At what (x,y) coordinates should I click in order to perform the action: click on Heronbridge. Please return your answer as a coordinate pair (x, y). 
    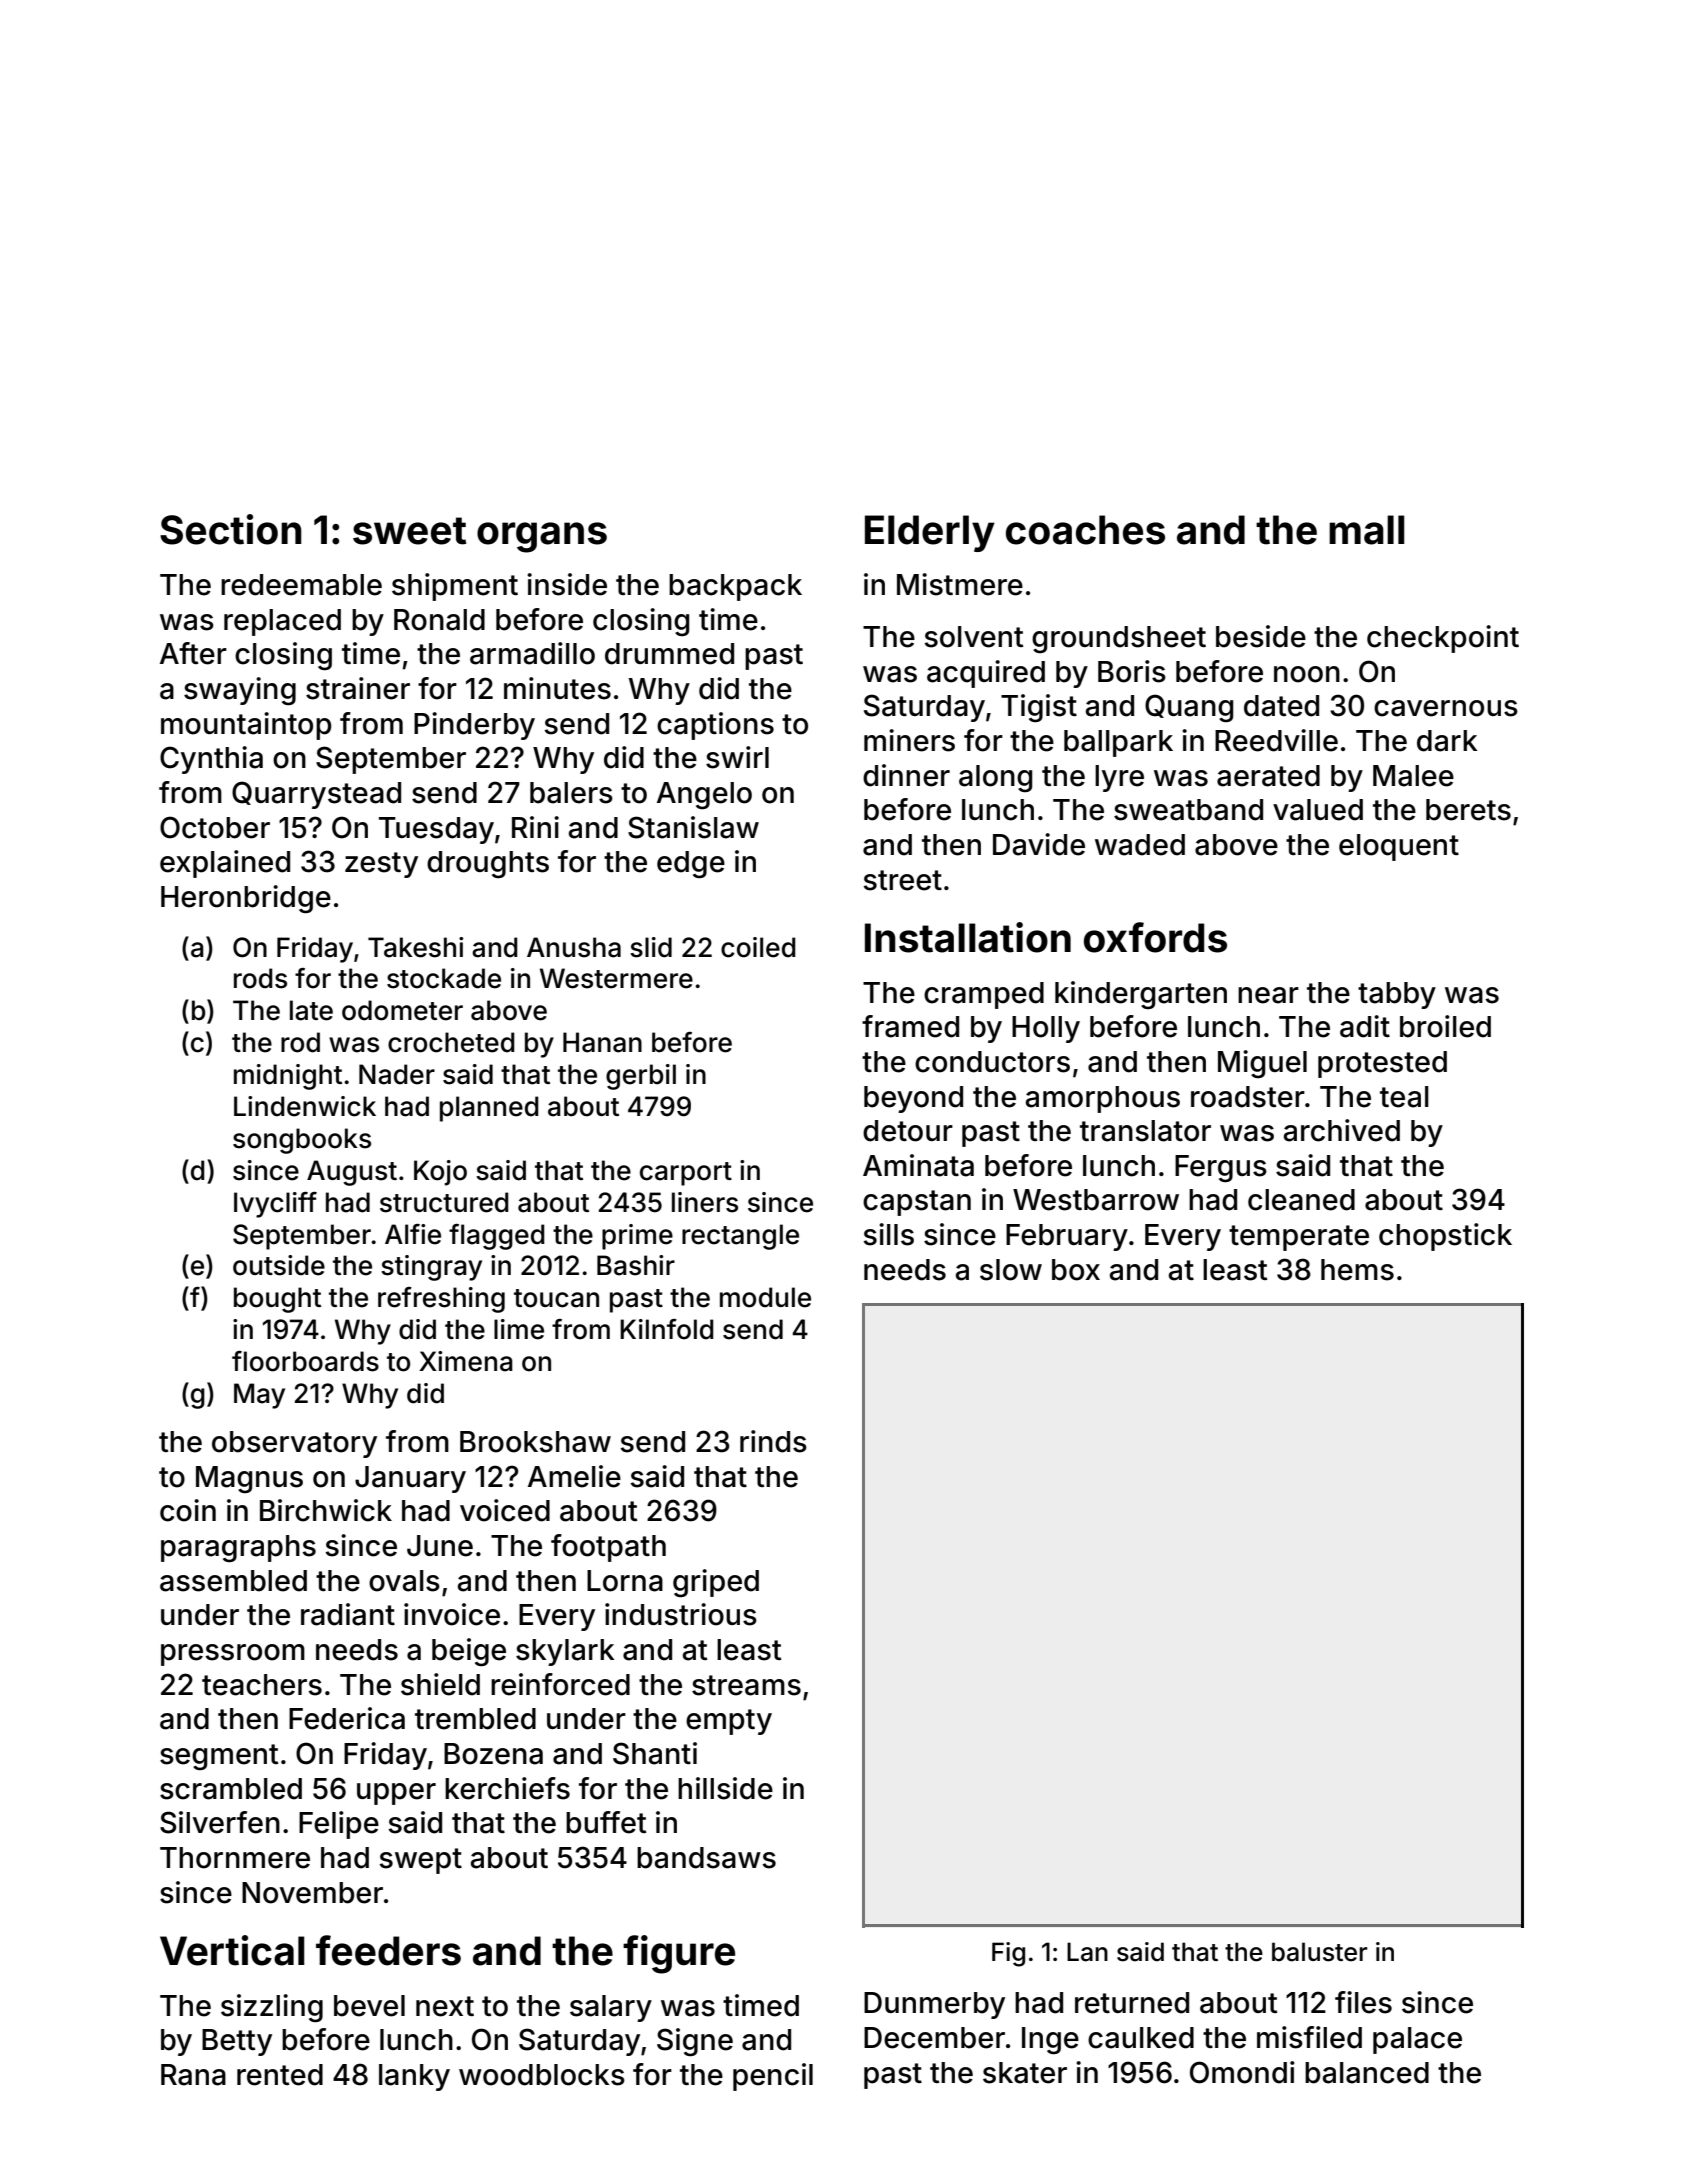
    Looking at the image, I should click on (246, 899).
